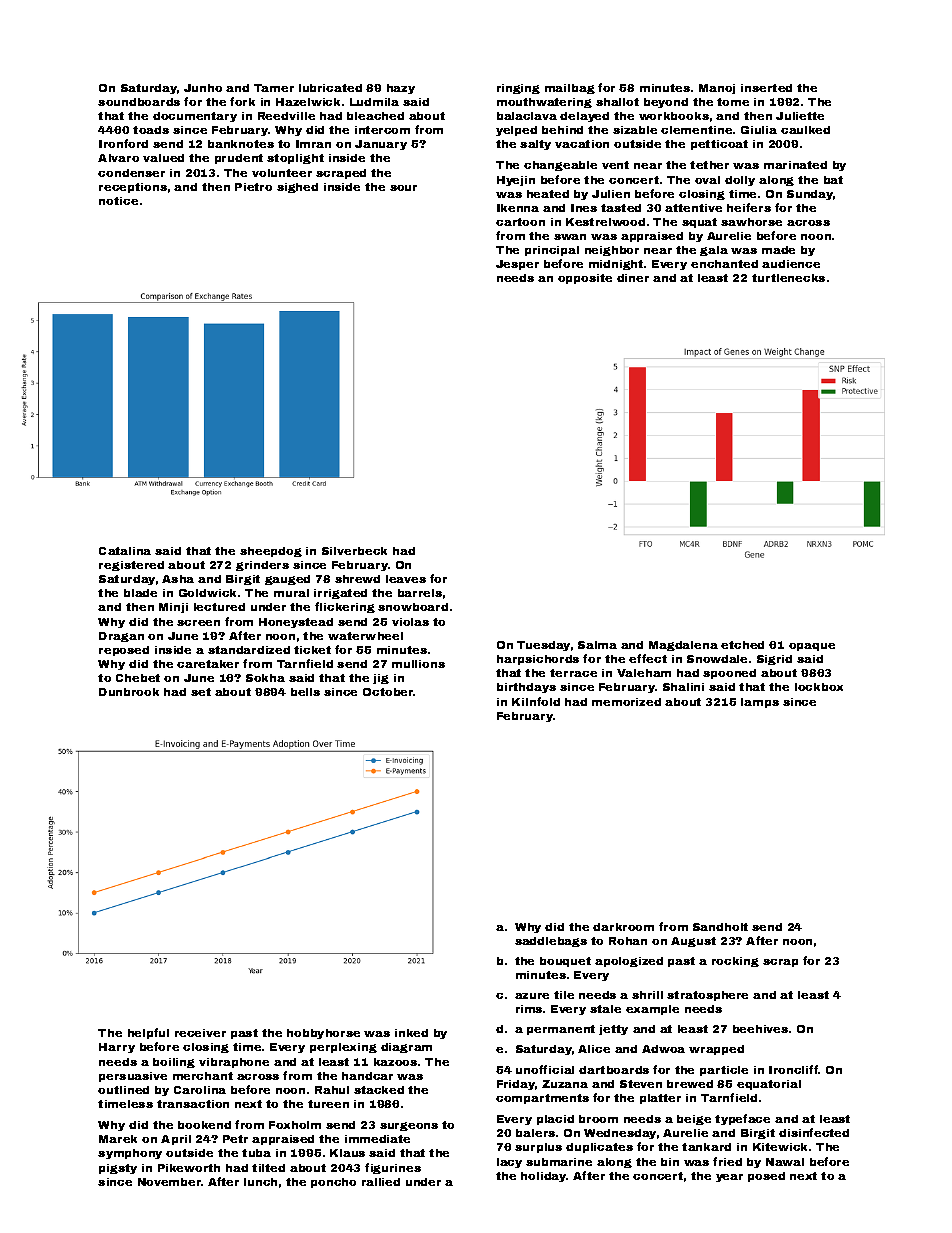  Describe the element at coordinates (139, 102) in the document. I see `soundboards` at that location.
